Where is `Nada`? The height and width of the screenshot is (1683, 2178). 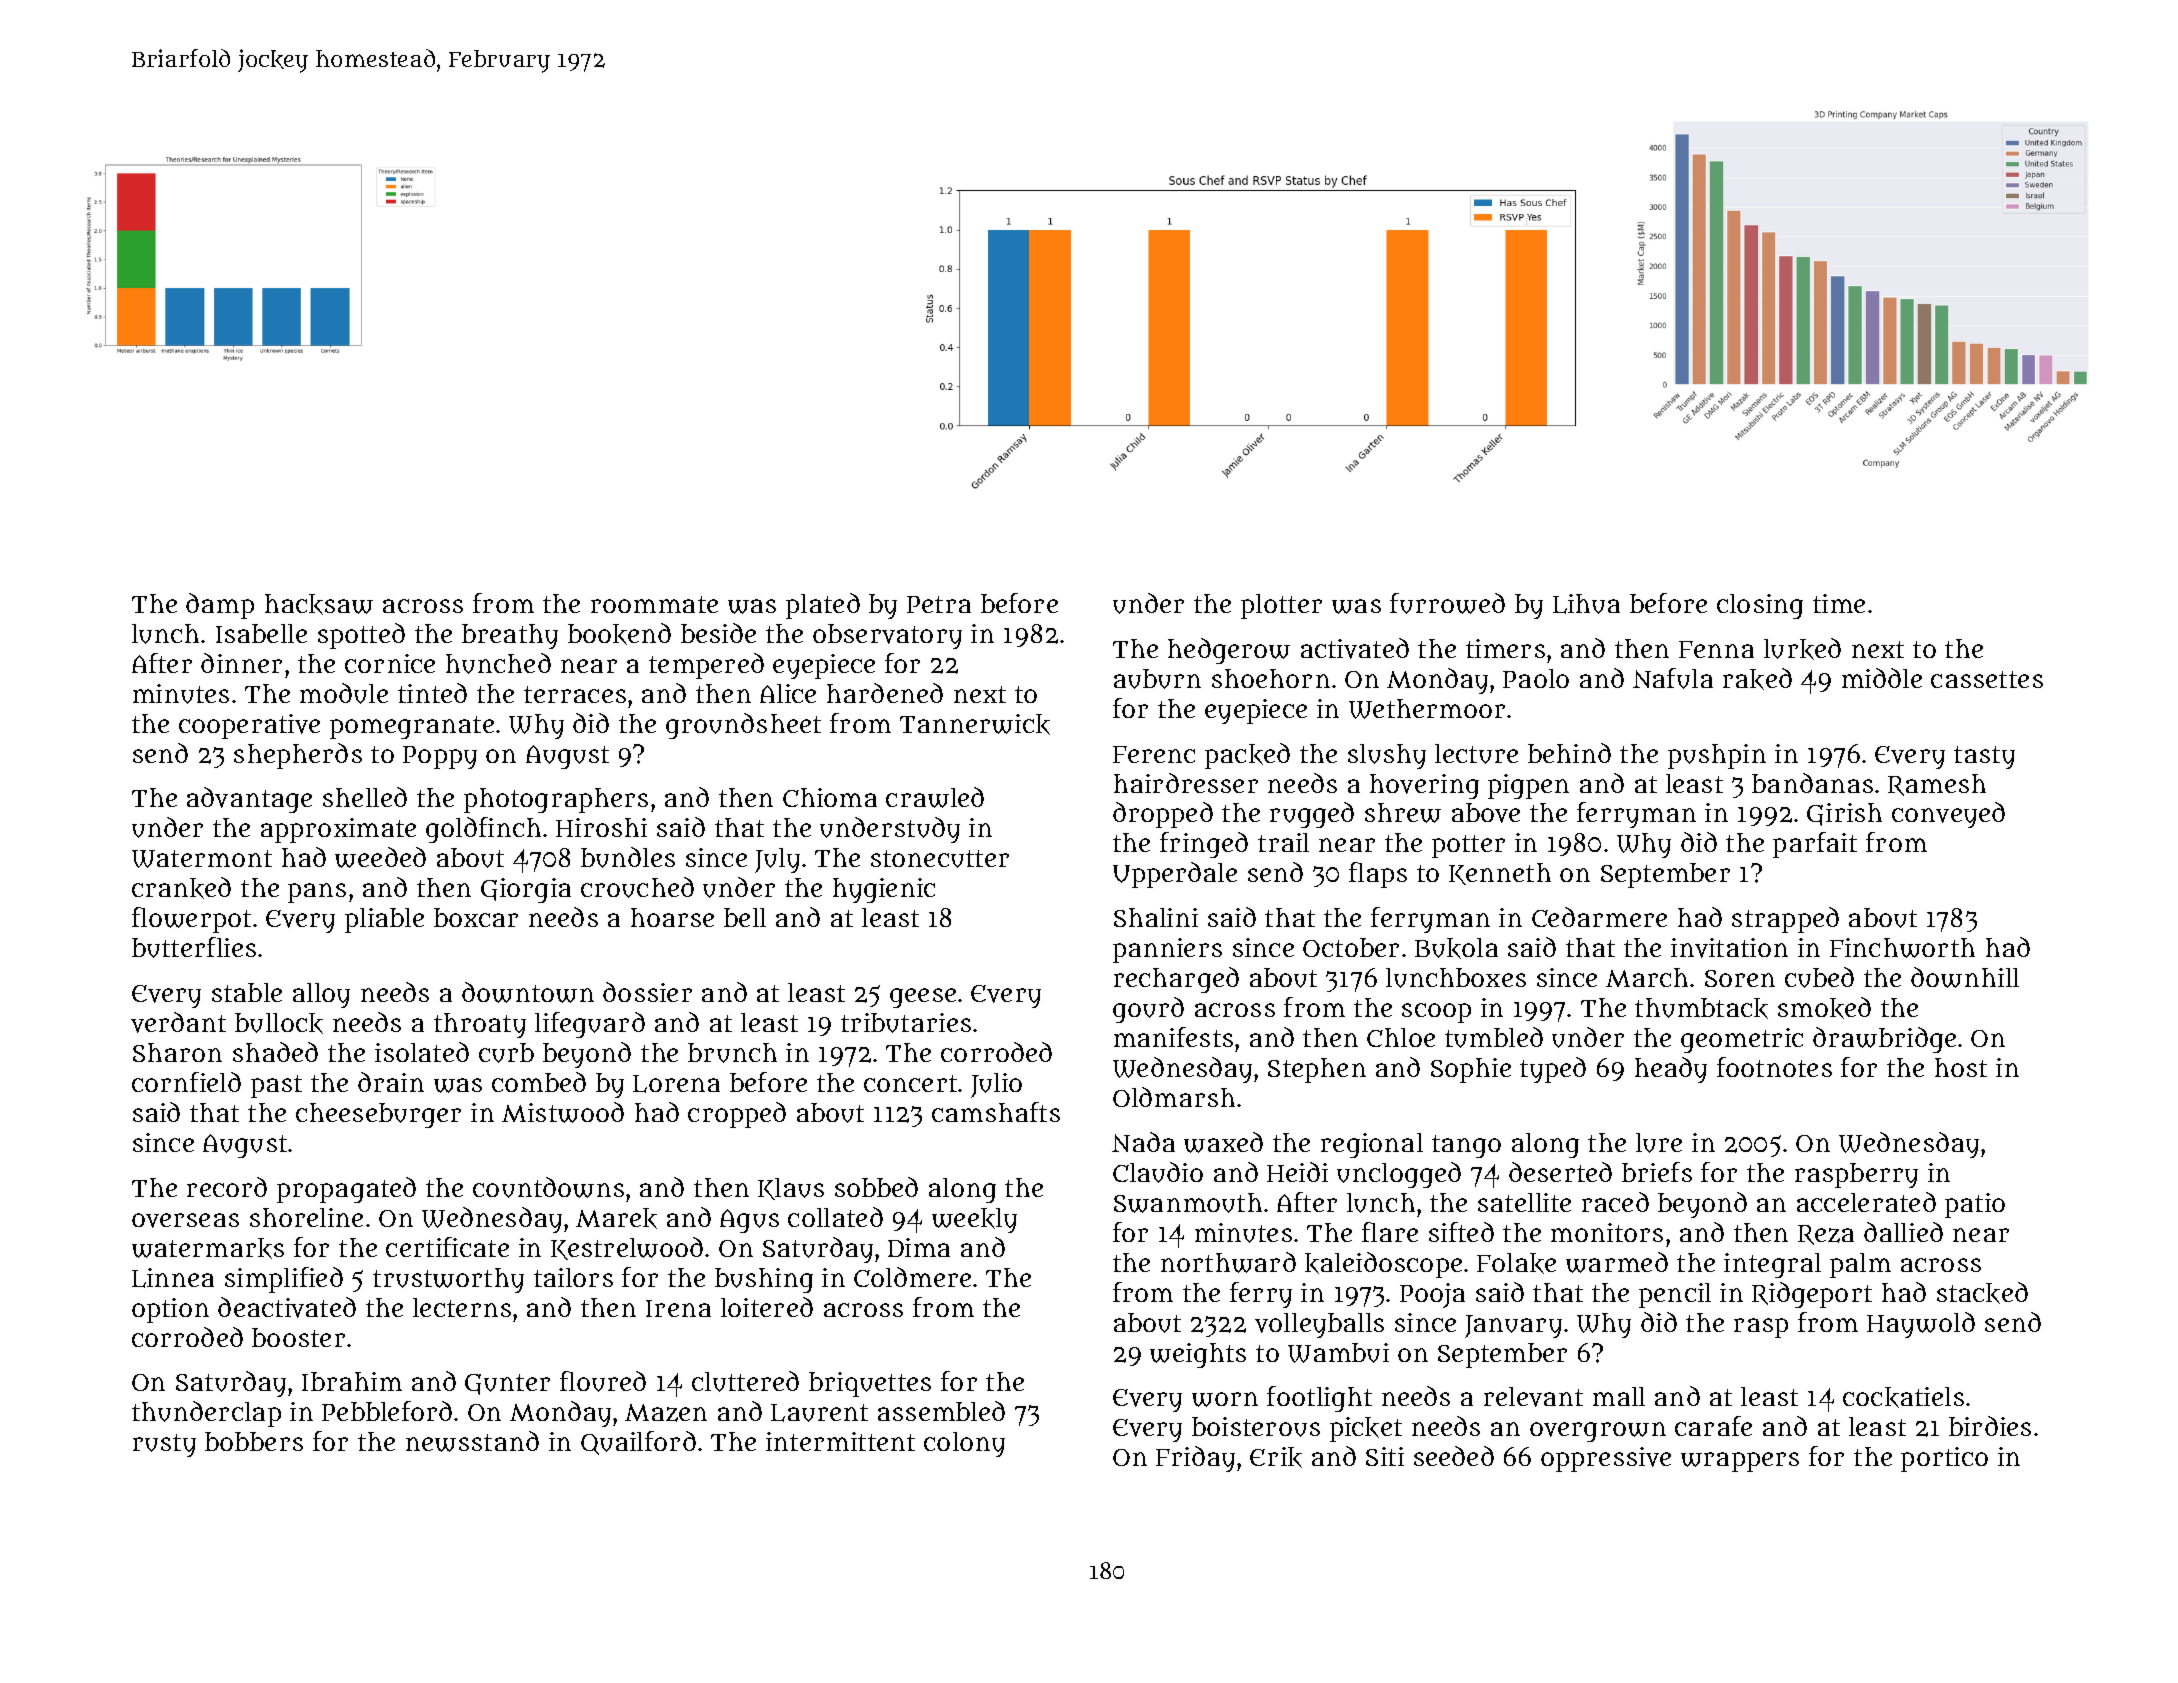 Nada is located at coordinates (1143, 1142).
